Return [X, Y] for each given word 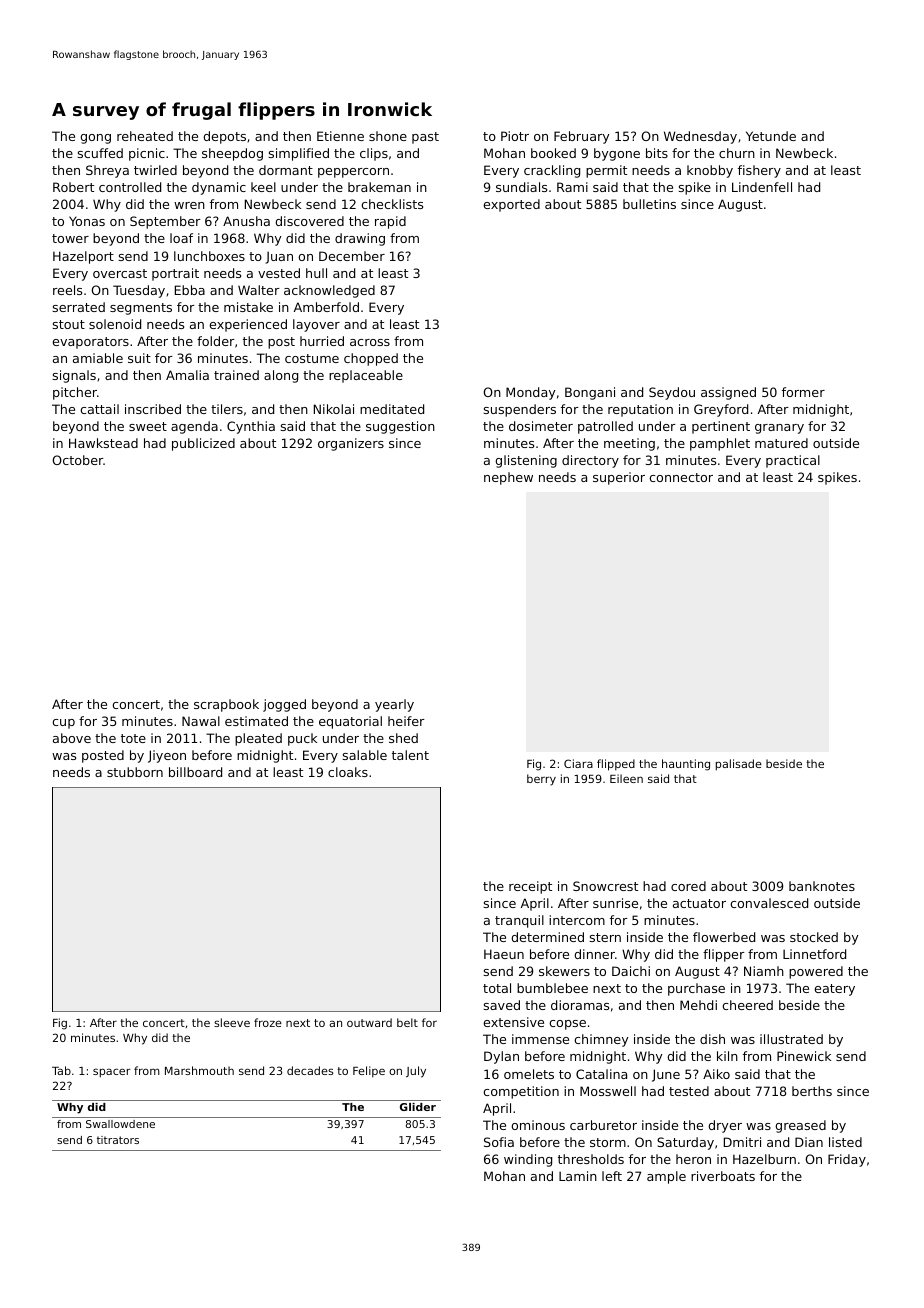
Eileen [626, 778]
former [803, 392]
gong [95, 139]
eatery [834, 990]
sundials [521, 187]
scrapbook [226, 705]
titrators [118, 1140]
